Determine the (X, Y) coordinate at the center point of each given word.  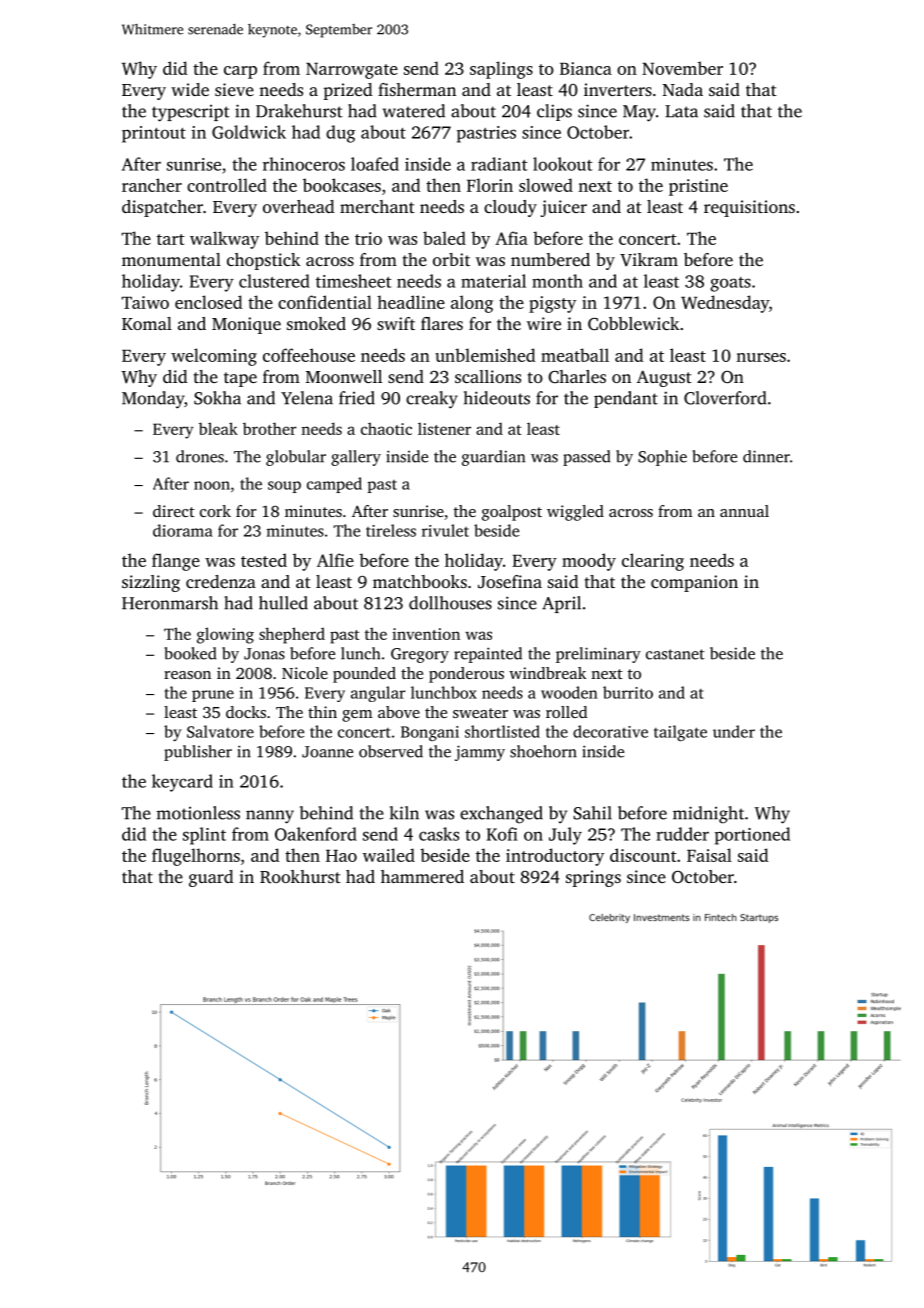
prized (347, 91)
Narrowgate (352, 71)
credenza (221, 581)
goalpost (512, 513)
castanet (675, 654)
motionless (198, 813)
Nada (683, 89)
